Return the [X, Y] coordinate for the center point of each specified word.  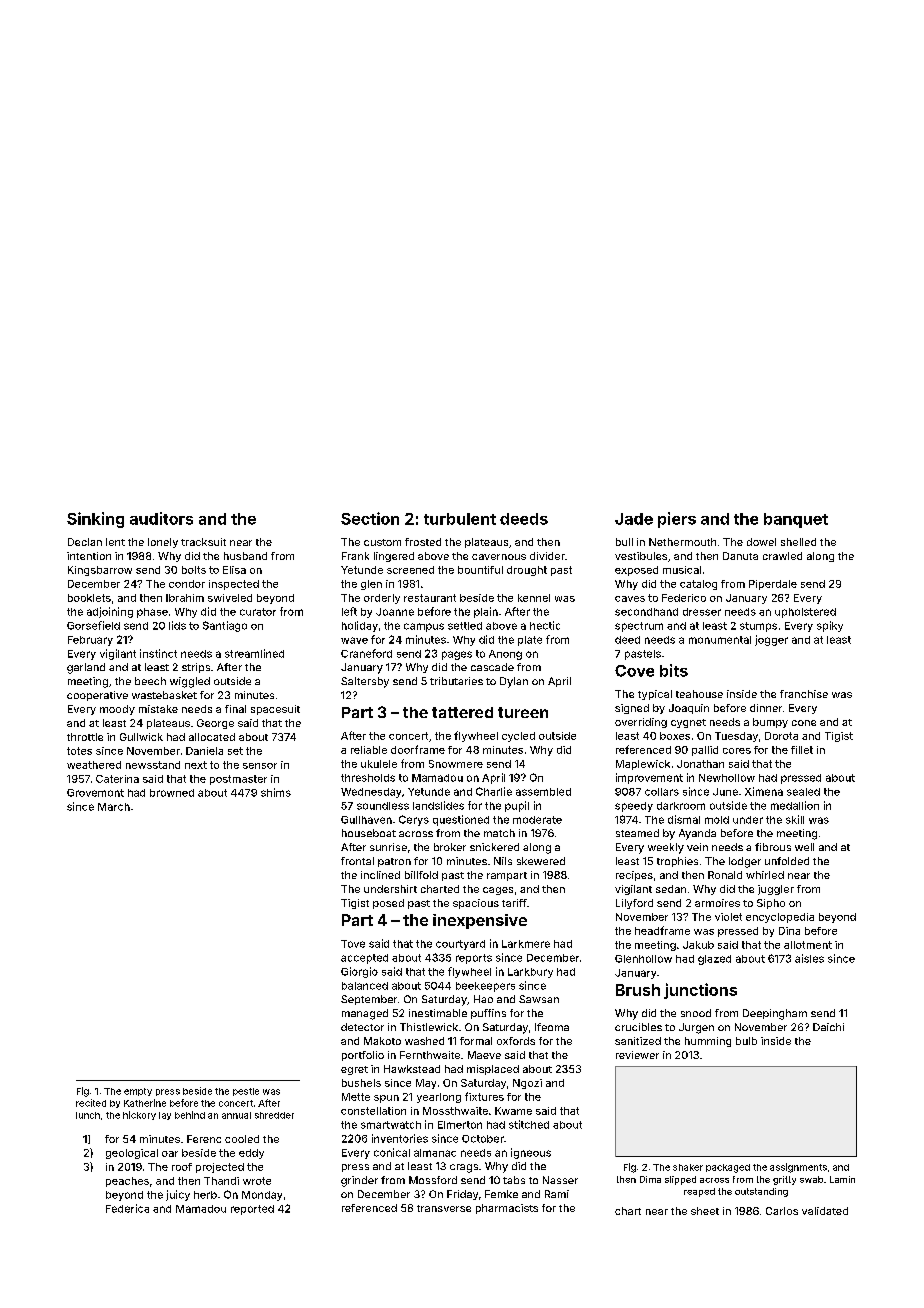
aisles [809, 958]
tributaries [456, 681]
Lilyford [634, 904]
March [114, 807]
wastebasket [164, 695]
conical [392, 1152]
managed [365, 1014]
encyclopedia [780, 918]
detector [362, 1027]
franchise [804, 694]
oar [170, 1154]
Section [370, 518]
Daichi [828, 1027]
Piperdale [773, 585]
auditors [161, 518]
